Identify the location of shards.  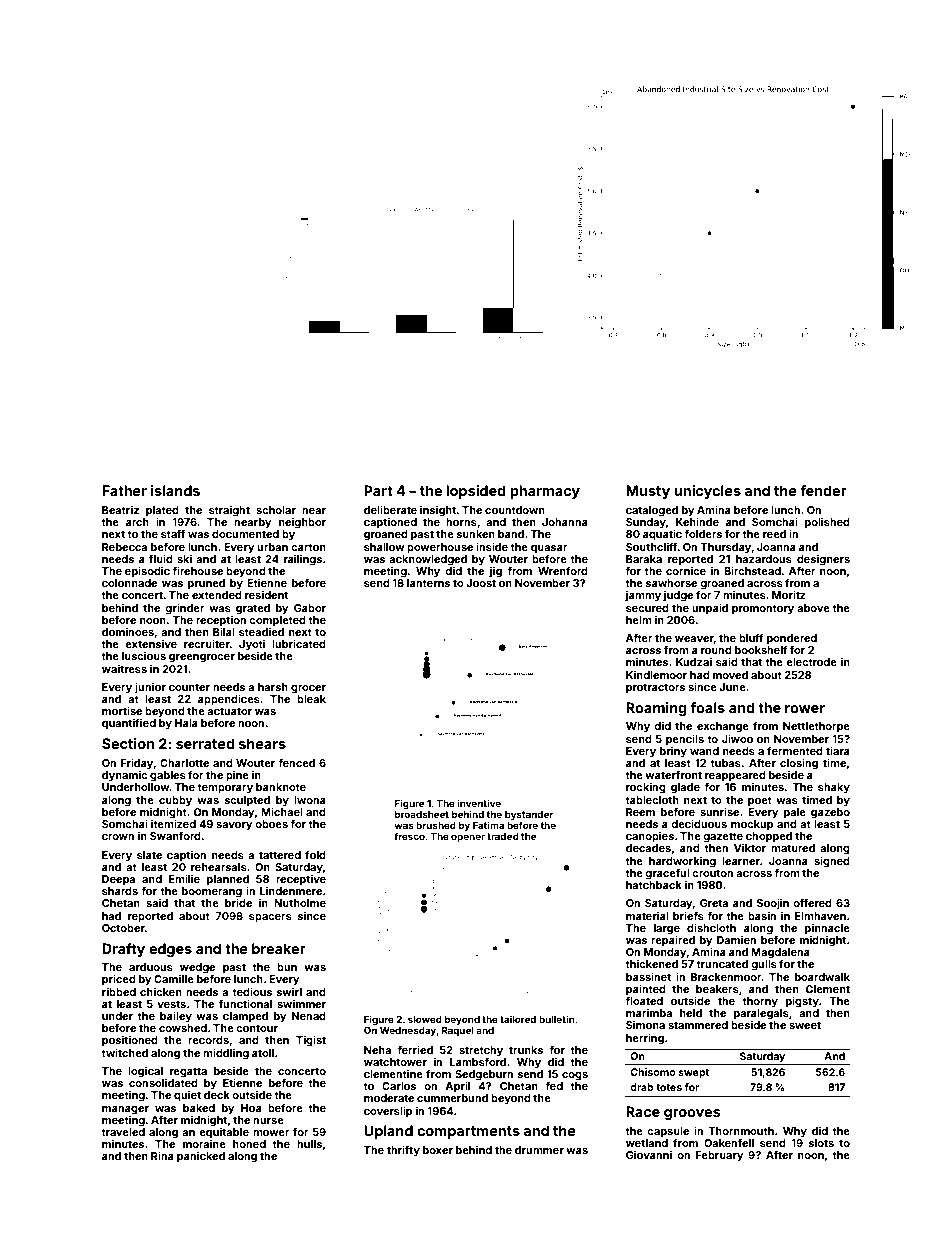
(120, 891).
